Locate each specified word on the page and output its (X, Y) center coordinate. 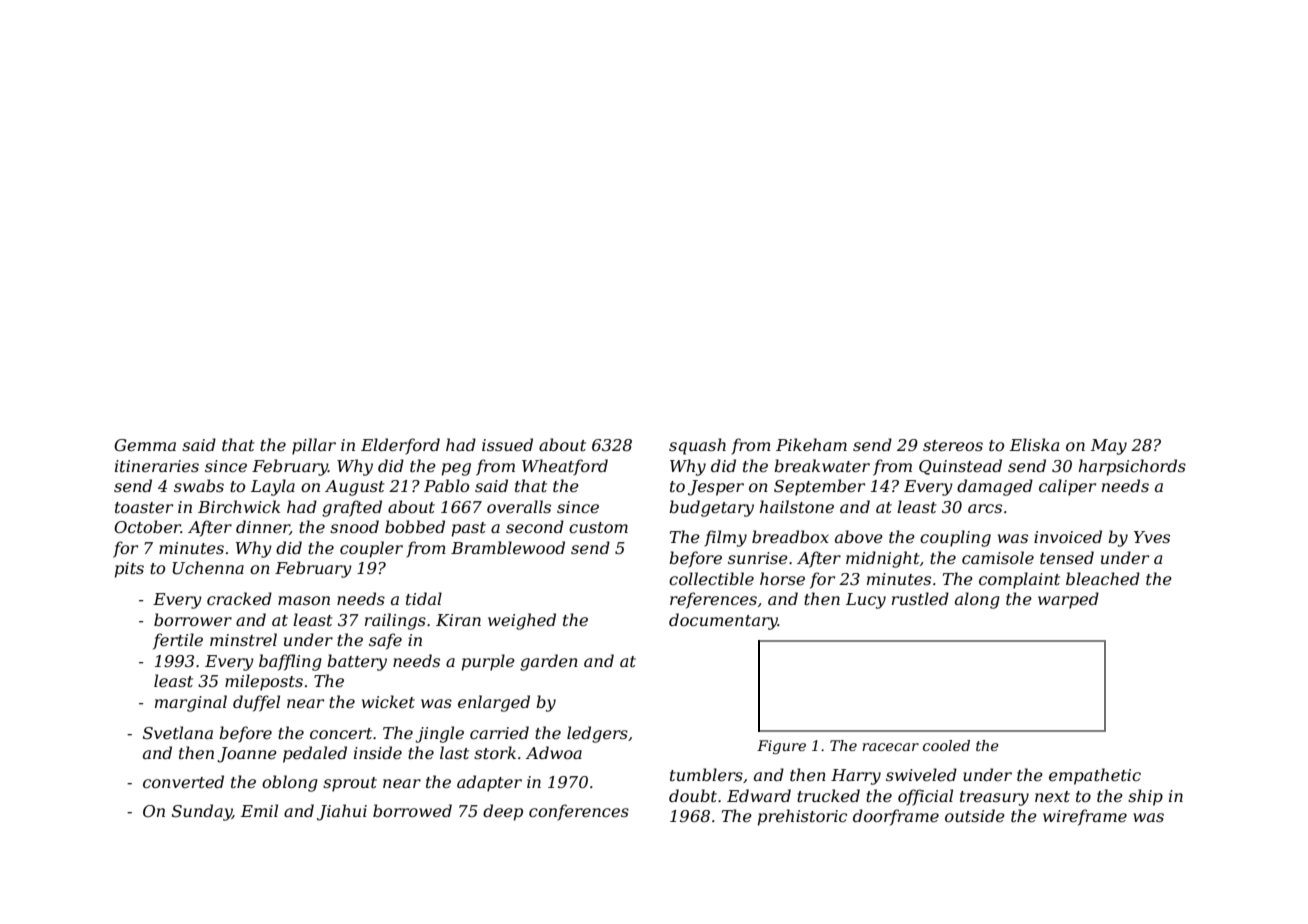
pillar (314, 446)
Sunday (202, 812)
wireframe (1085, 817)
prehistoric (802, 817)
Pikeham (811, 444)
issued (507, 444)
